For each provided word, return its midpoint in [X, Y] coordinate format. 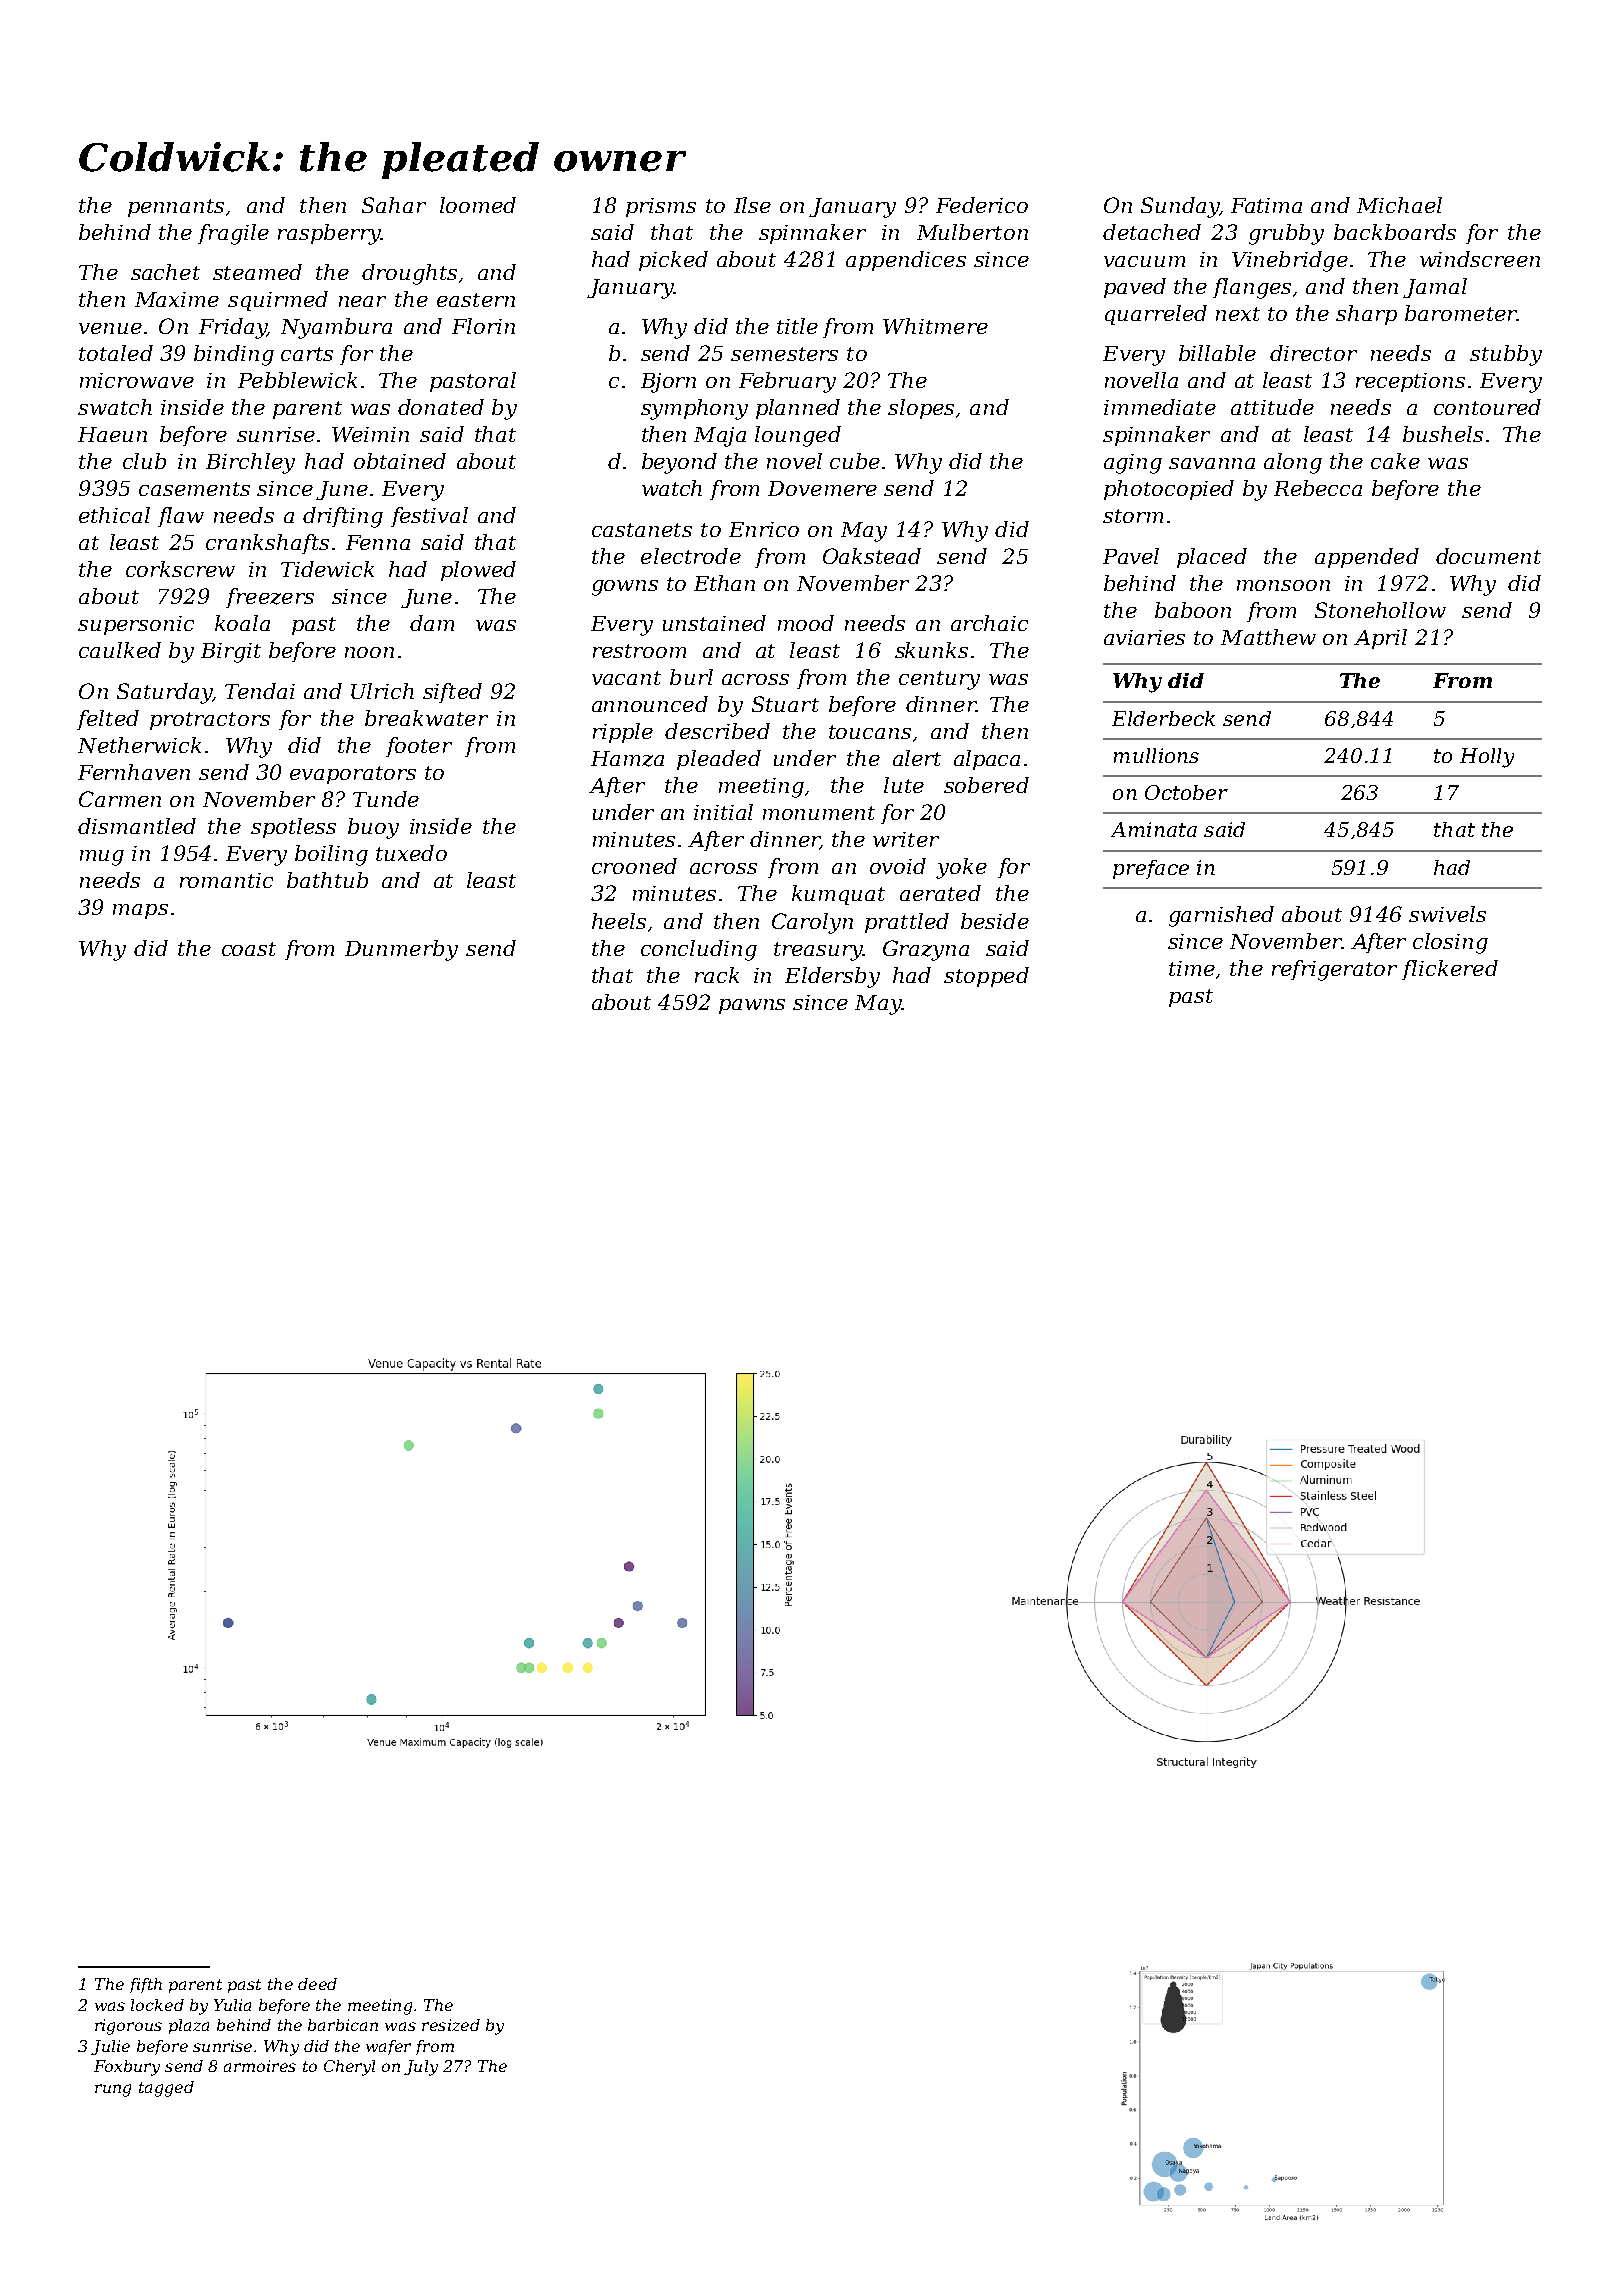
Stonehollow [1380, 610]
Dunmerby [401, 950]
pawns [752, 1006]
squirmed [278, 301]
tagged [166, 2089]
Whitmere [935, 326]
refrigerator [1334, 970]
